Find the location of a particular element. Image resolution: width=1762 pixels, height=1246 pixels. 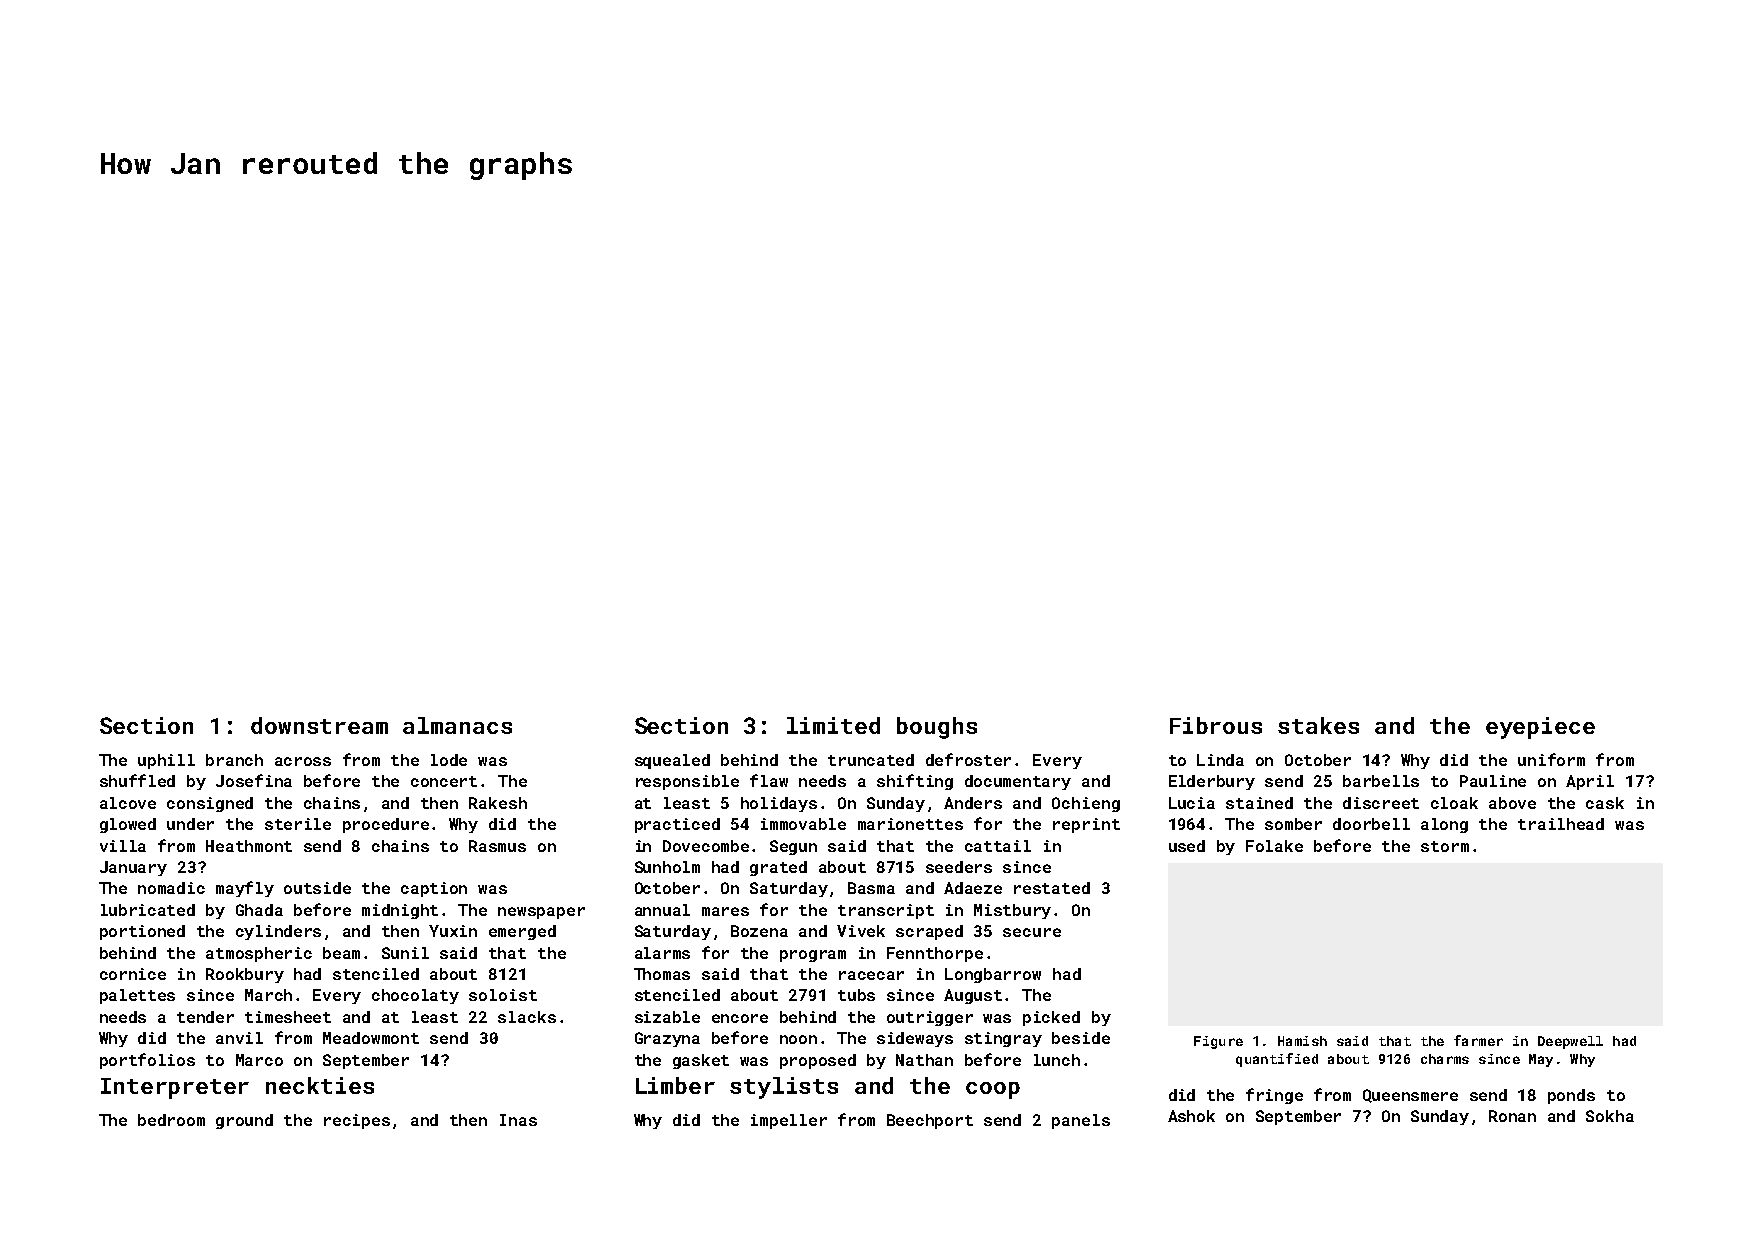

Longbarrow is located at coordinates (993, 975).
